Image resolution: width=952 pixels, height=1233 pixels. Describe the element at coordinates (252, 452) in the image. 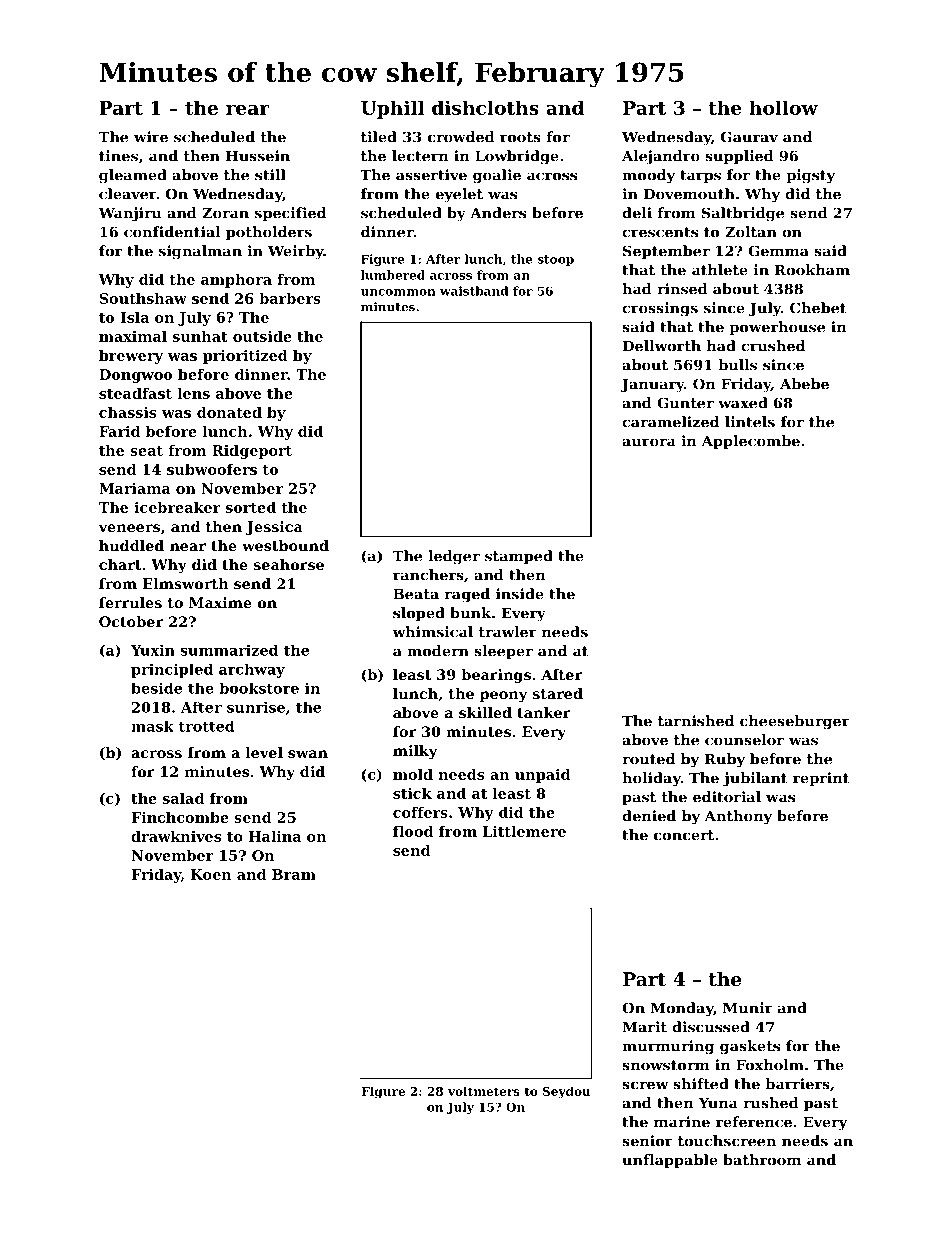

I see `Ridgeport` at that location.
